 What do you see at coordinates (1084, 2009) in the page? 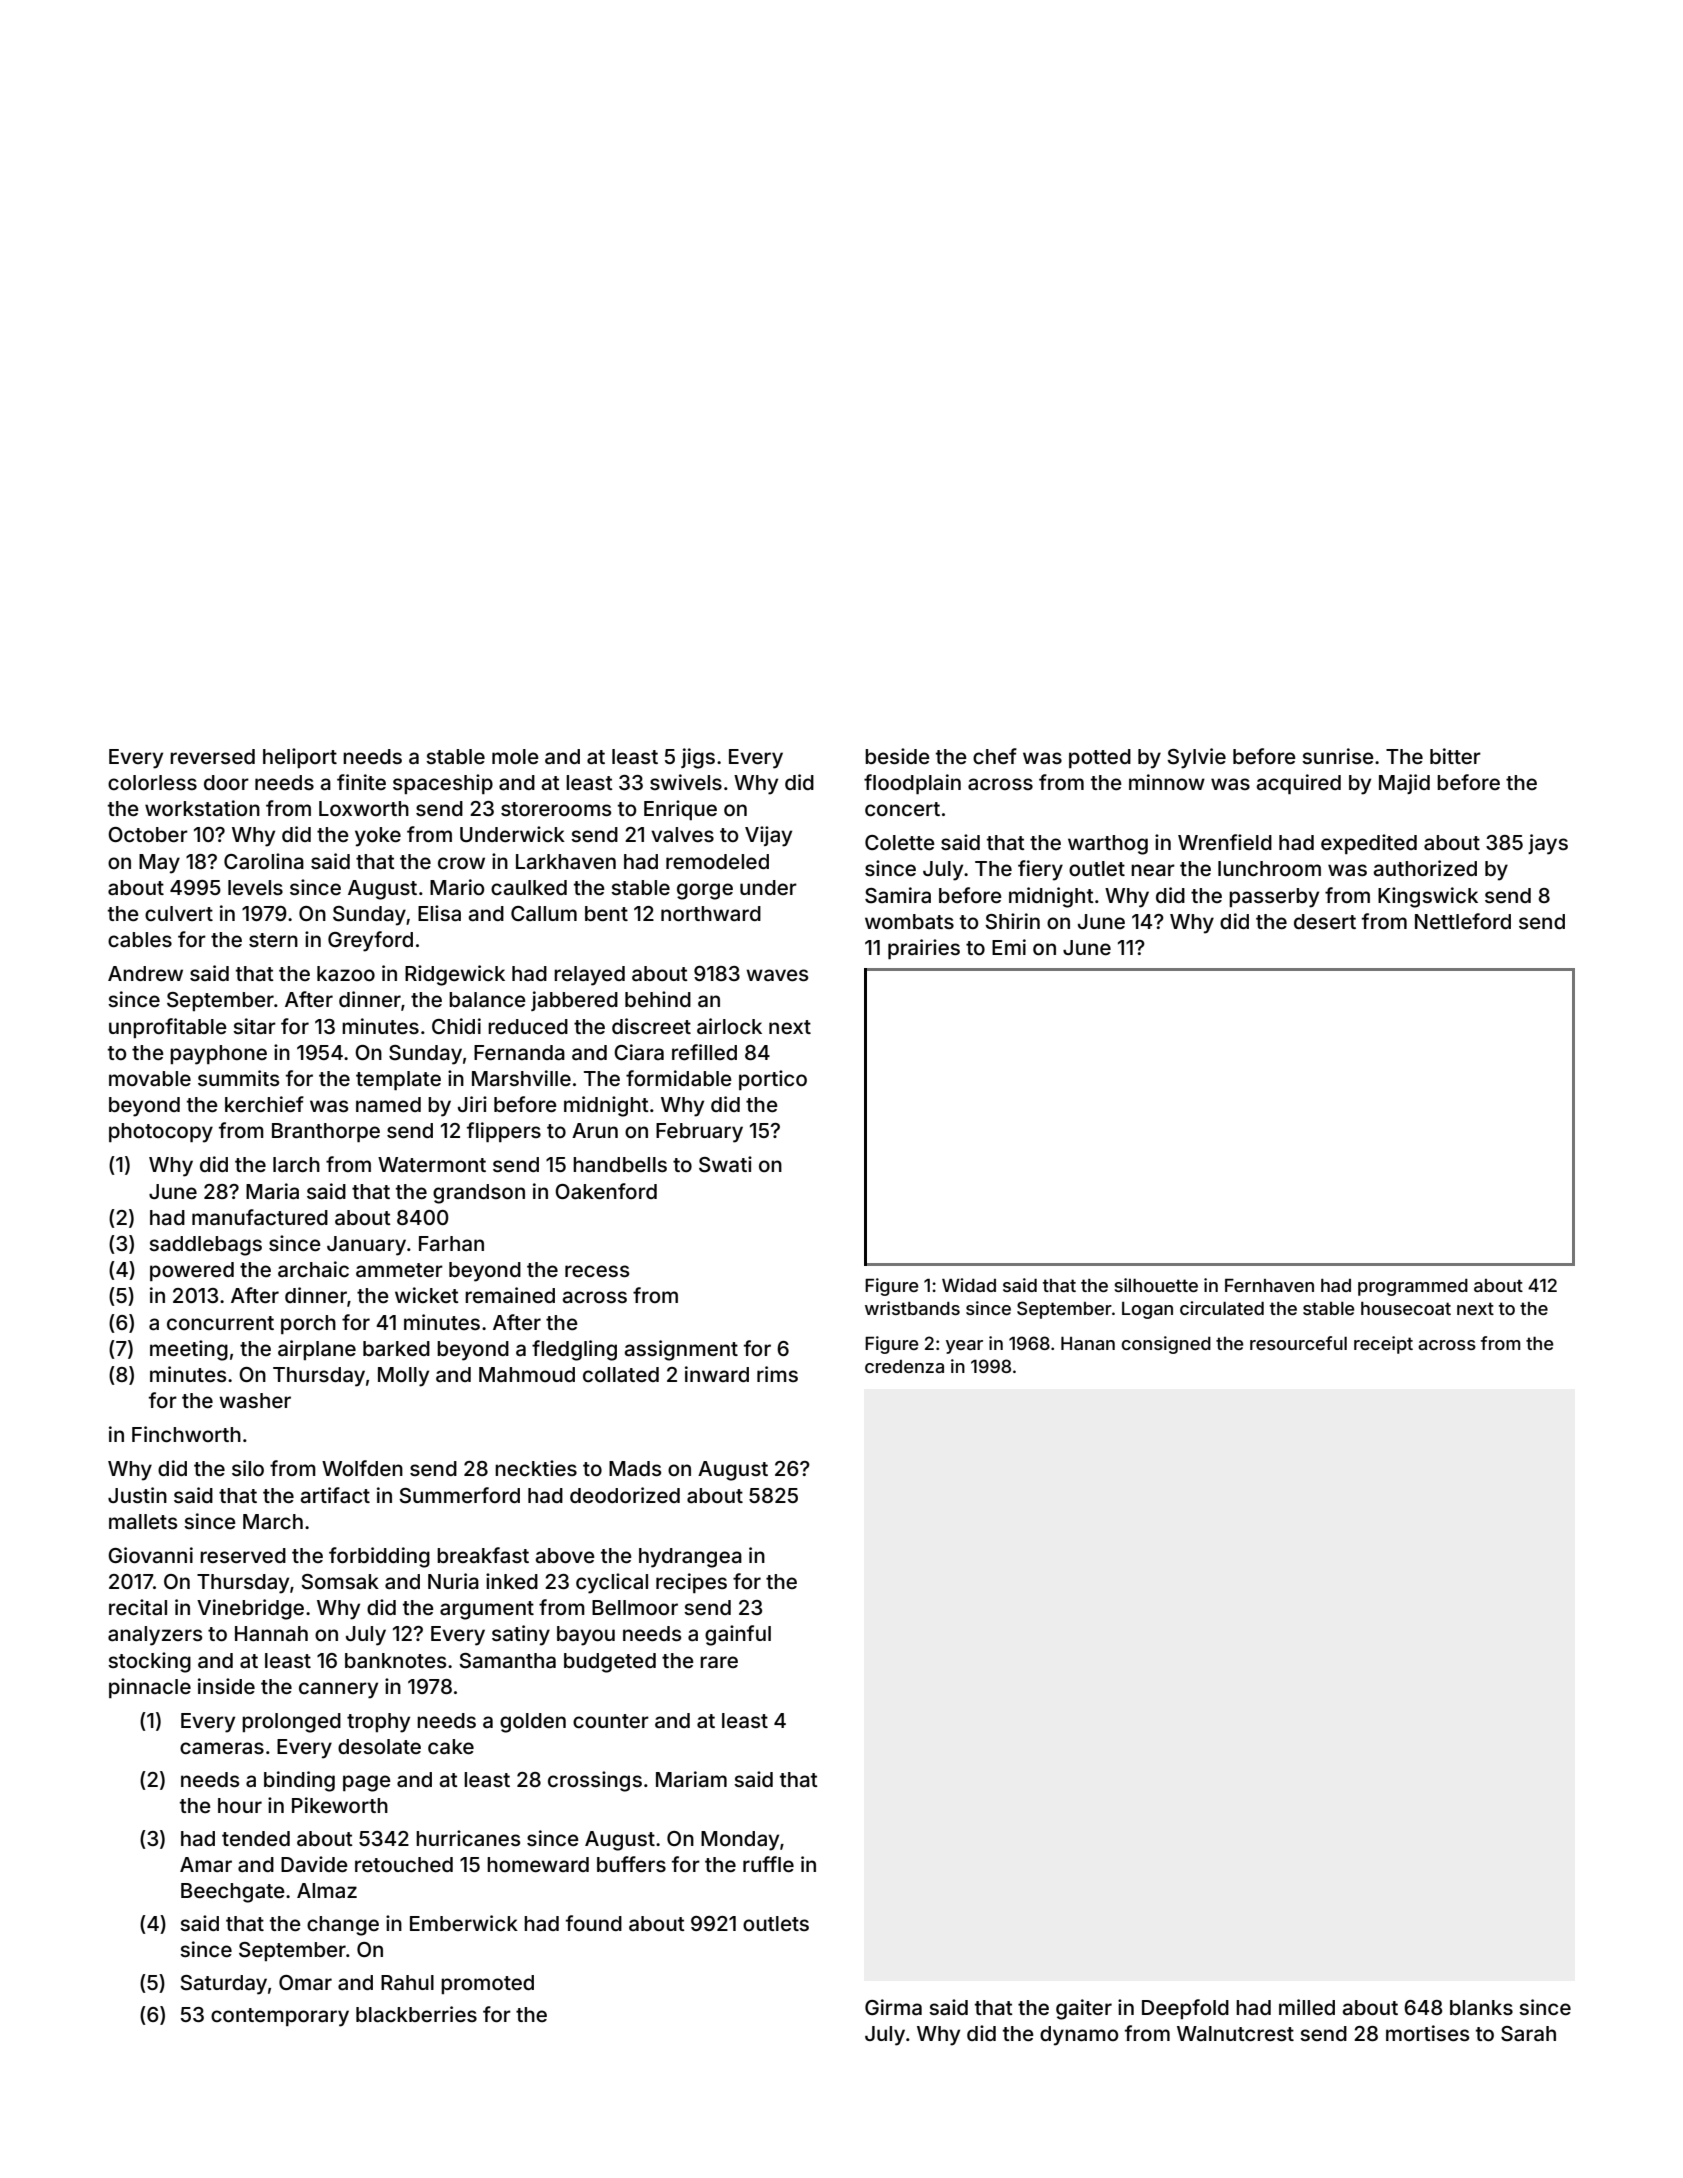
I see `gaiter` at bounding box center [1084, 2009].
